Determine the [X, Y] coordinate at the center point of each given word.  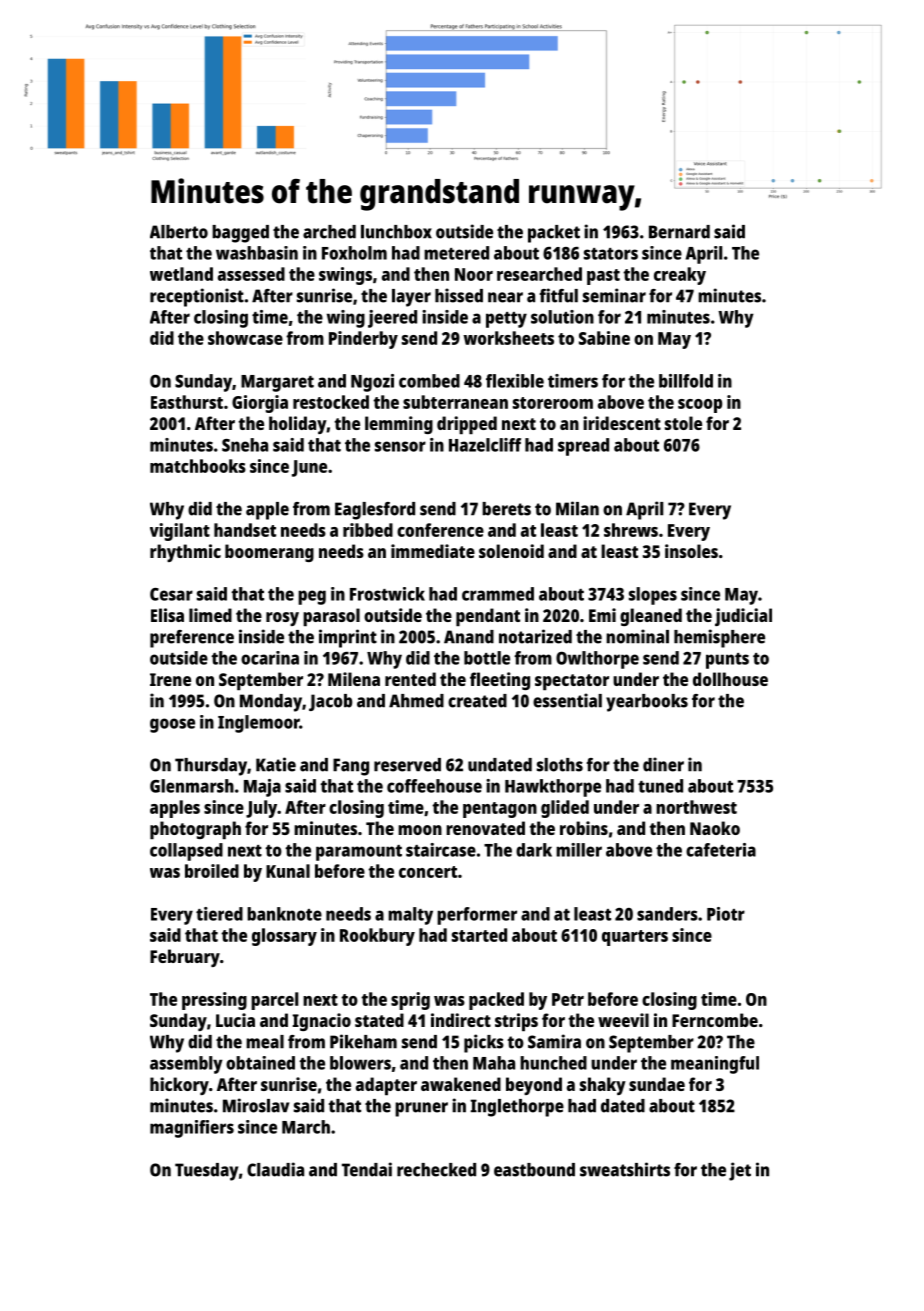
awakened [461, 1084]
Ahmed [416, 701]
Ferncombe [715, 1020]
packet [554, 234]
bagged [240, 234]
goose [172, 725]
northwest [696, 807]
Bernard [679, 232]
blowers [360, 1063]
